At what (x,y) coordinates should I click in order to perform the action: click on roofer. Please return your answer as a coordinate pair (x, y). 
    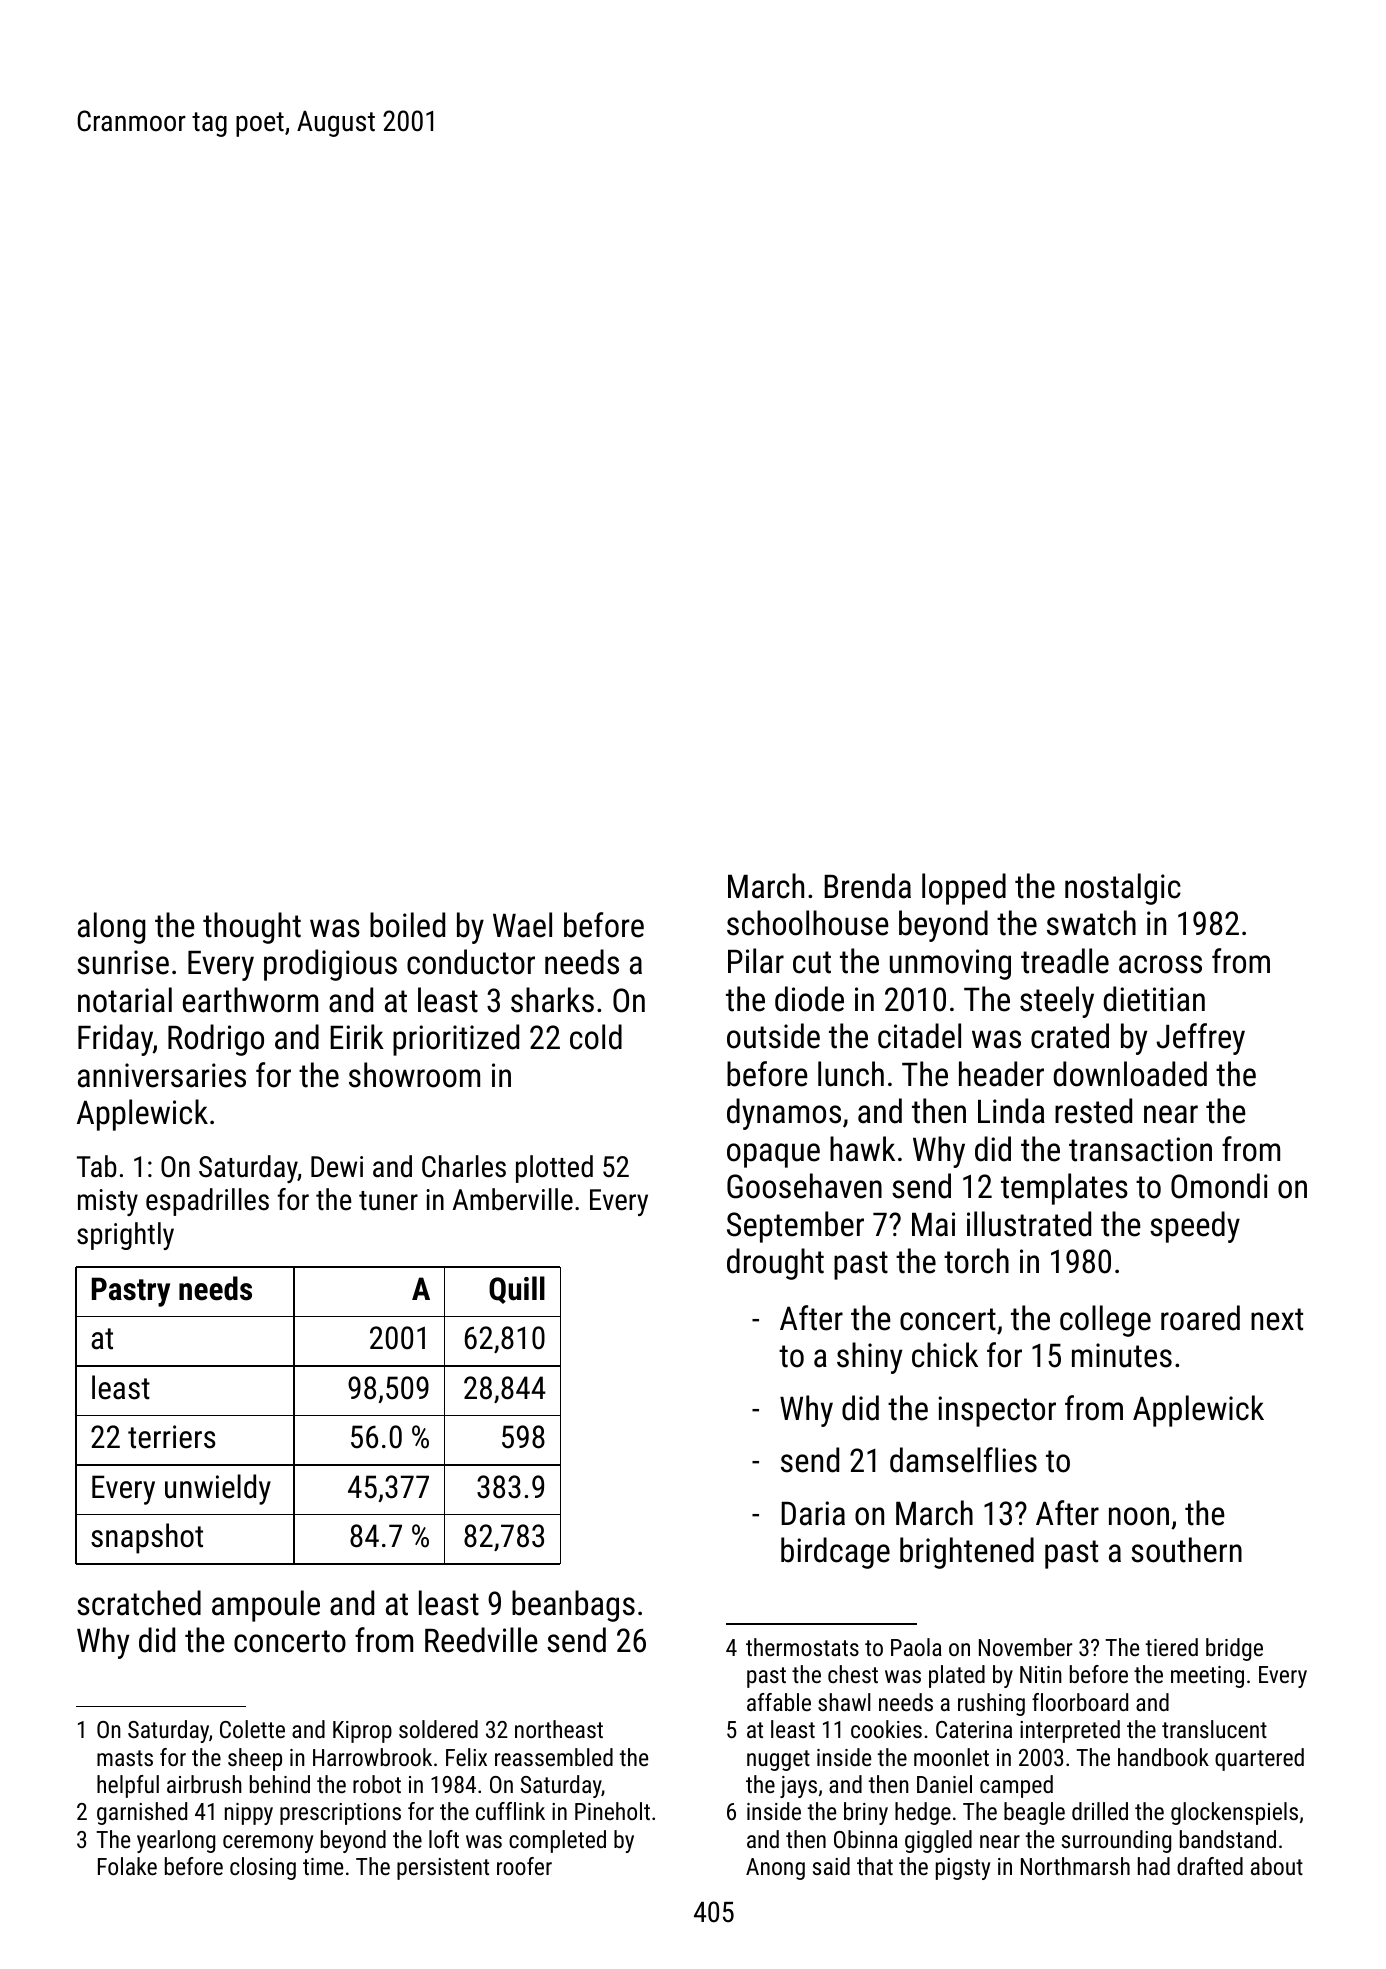
    Looking at the image, I should click on (524, 1866).
